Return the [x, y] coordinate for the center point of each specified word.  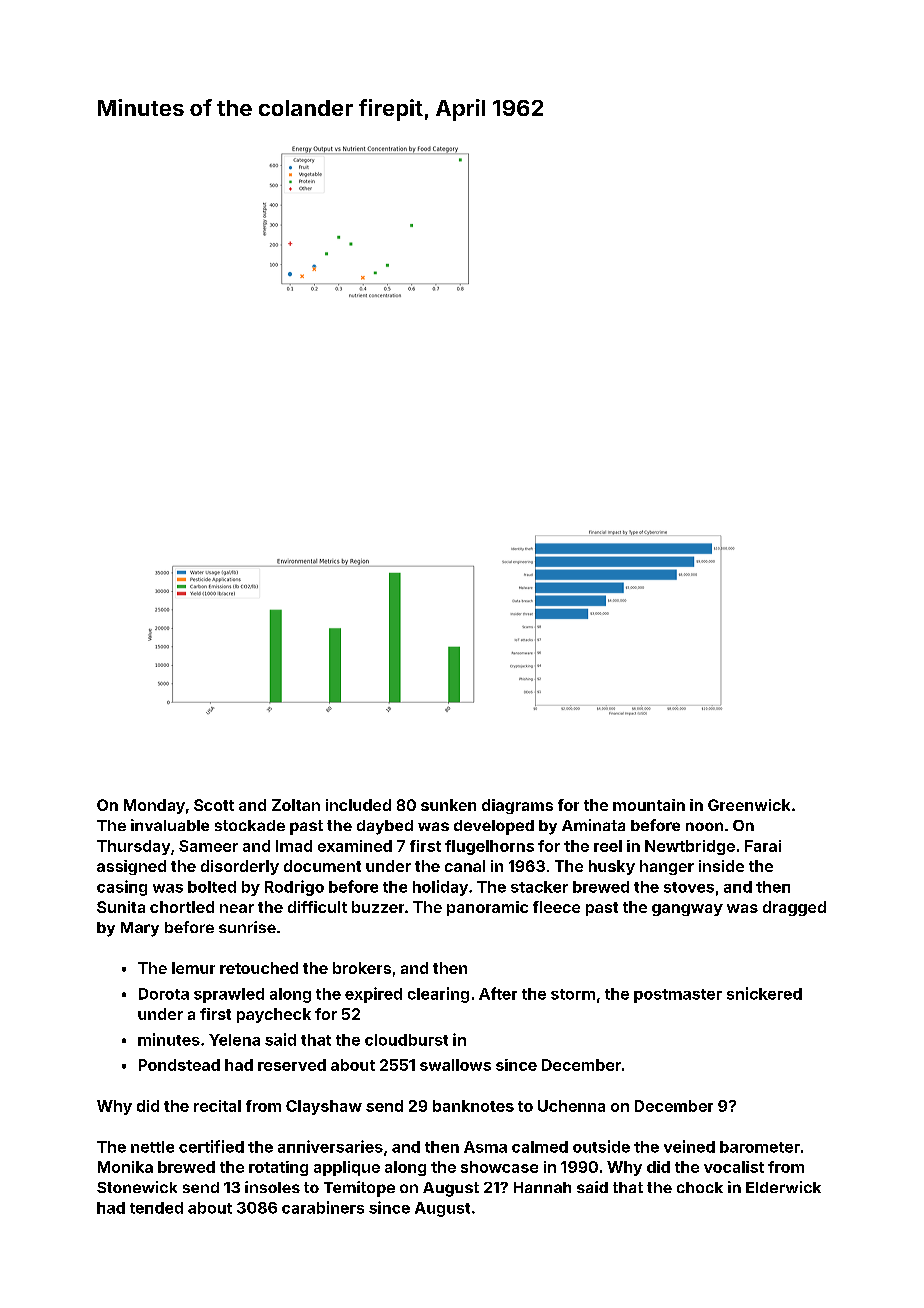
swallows [455, 1065]
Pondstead [179, 1065]
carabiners [323, 1207]
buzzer [378, 907]
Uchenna [571, 1106]
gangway [687, 910]
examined [355, 846]
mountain [649, 805]
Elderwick [783, 1187]
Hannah [542, 1187]
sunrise [247, 927]
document [322, 866]
